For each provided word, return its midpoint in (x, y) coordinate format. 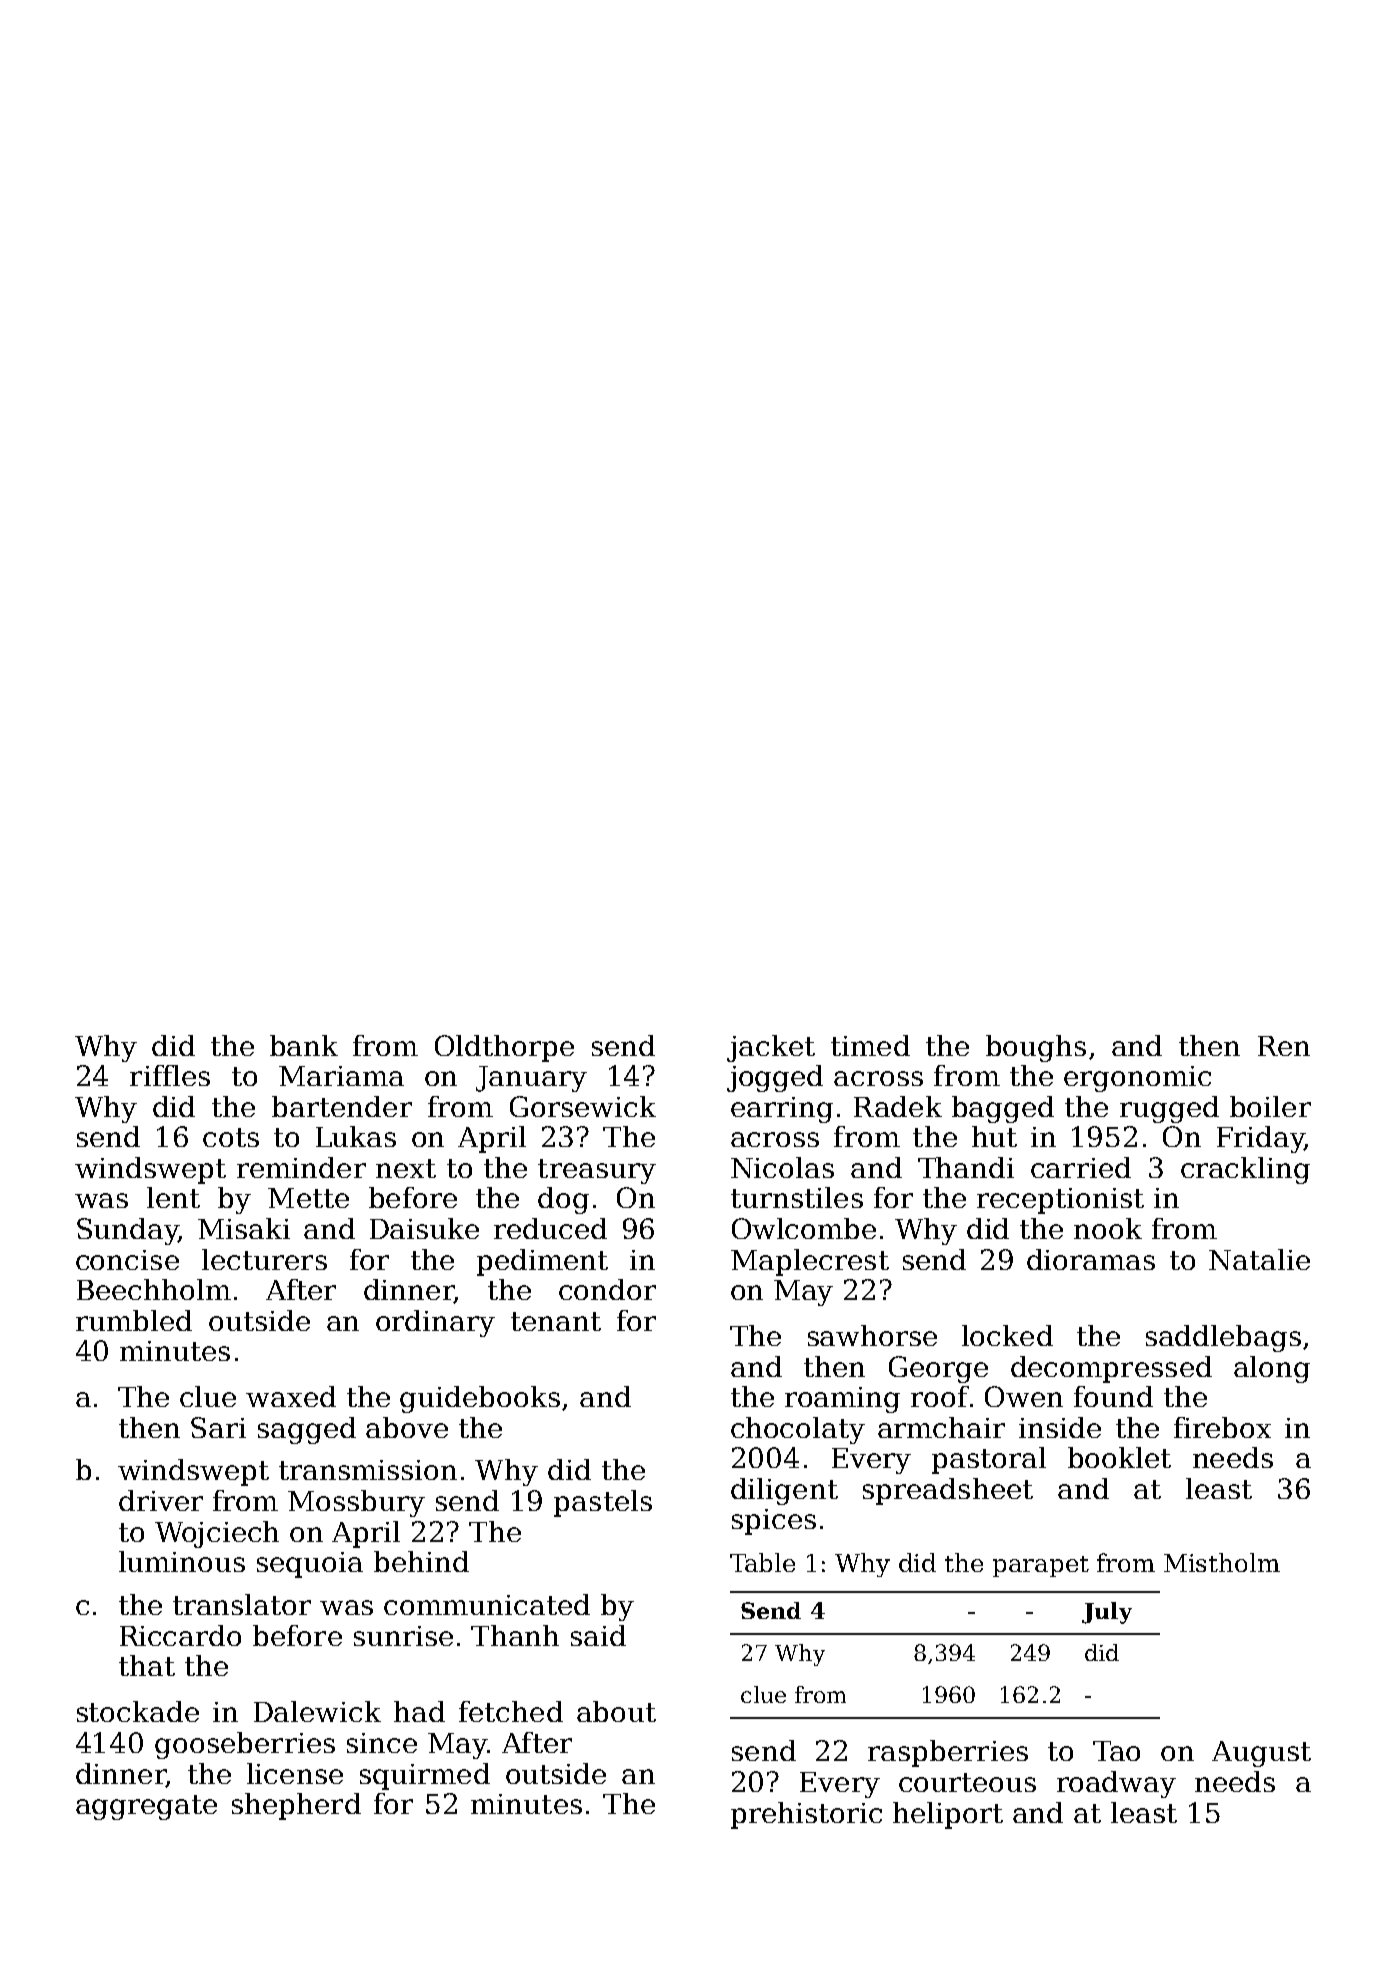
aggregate (146, 1807)
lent (173, 1197)
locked (1007, 1335)
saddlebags (1223, 1338)
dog (563, 1200)
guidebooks (480, 1399)
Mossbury (356, 1503)
